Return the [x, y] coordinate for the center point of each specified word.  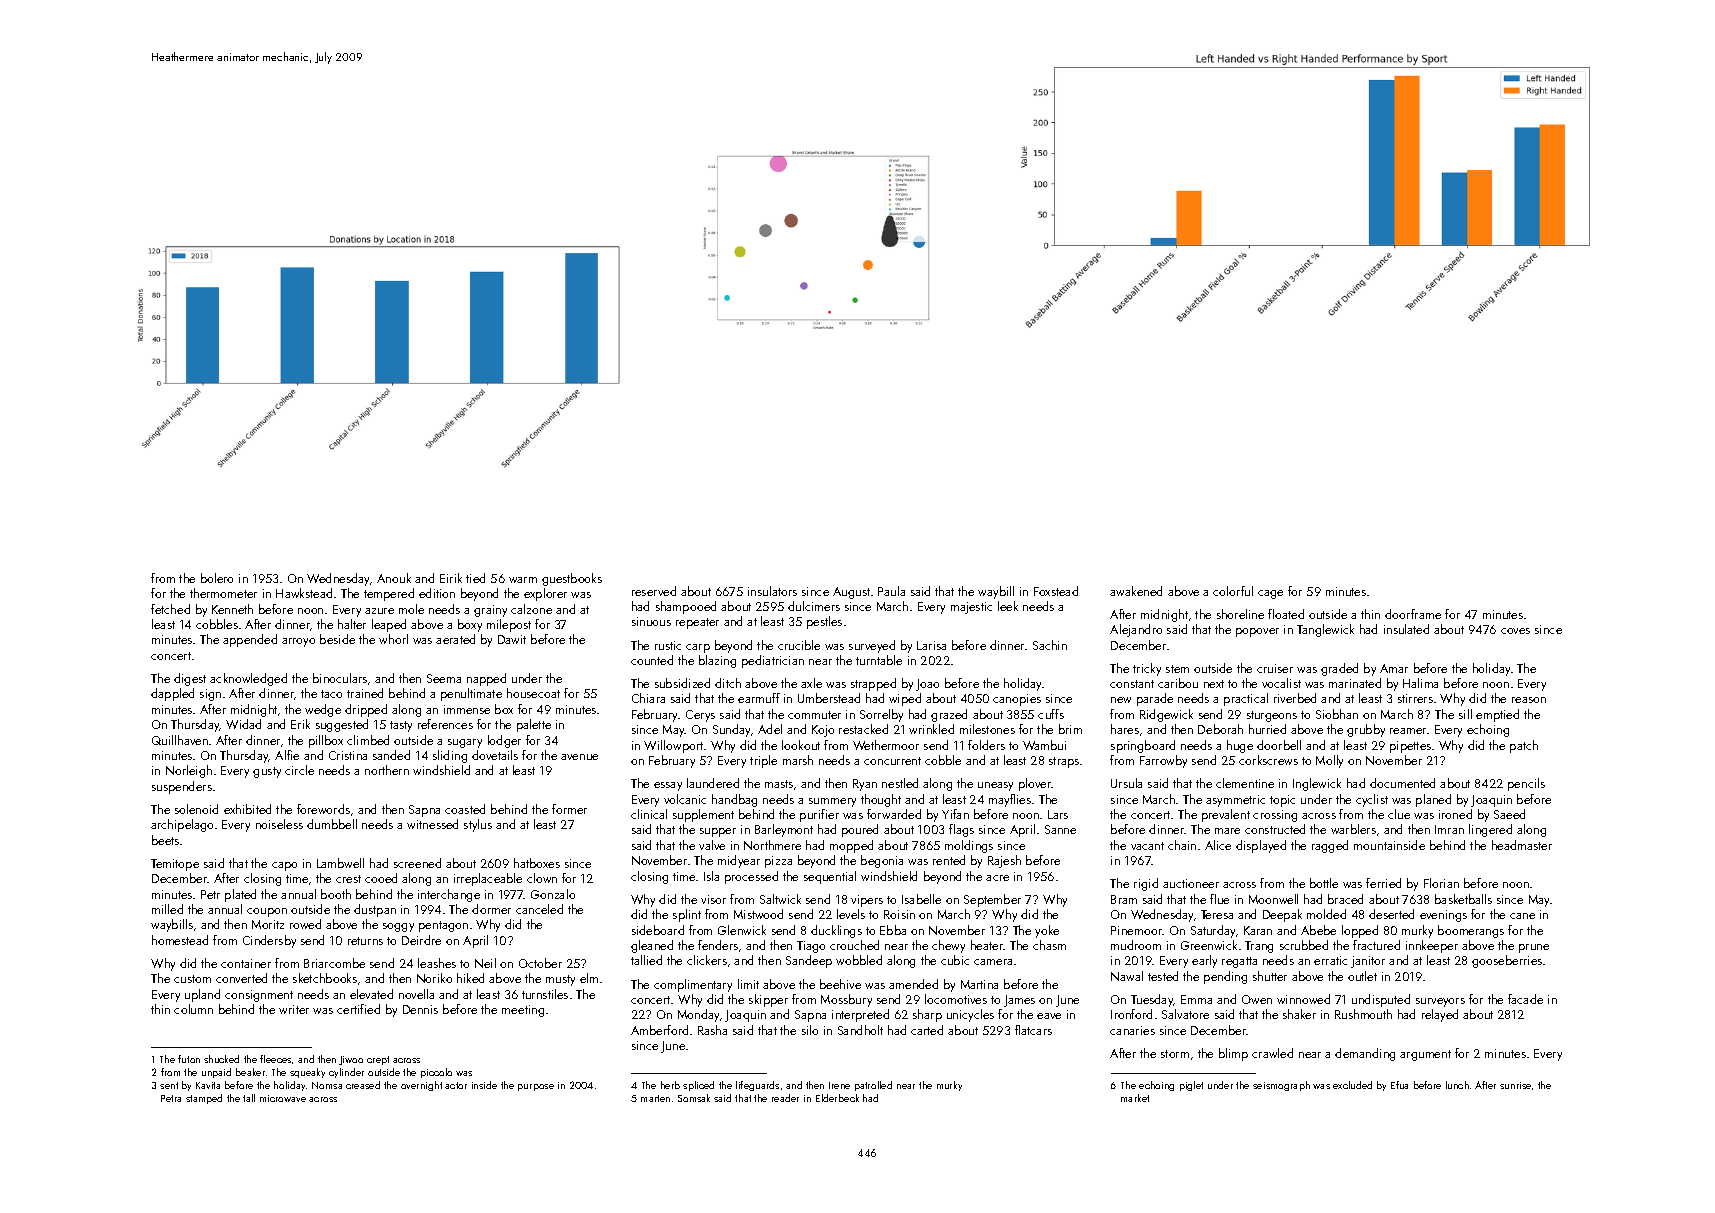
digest [190, 679]
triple [763, 761]
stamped [204, 1099]
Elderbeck [837, 1098]
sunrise [1515, 1085]
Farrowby [1163, 761]
